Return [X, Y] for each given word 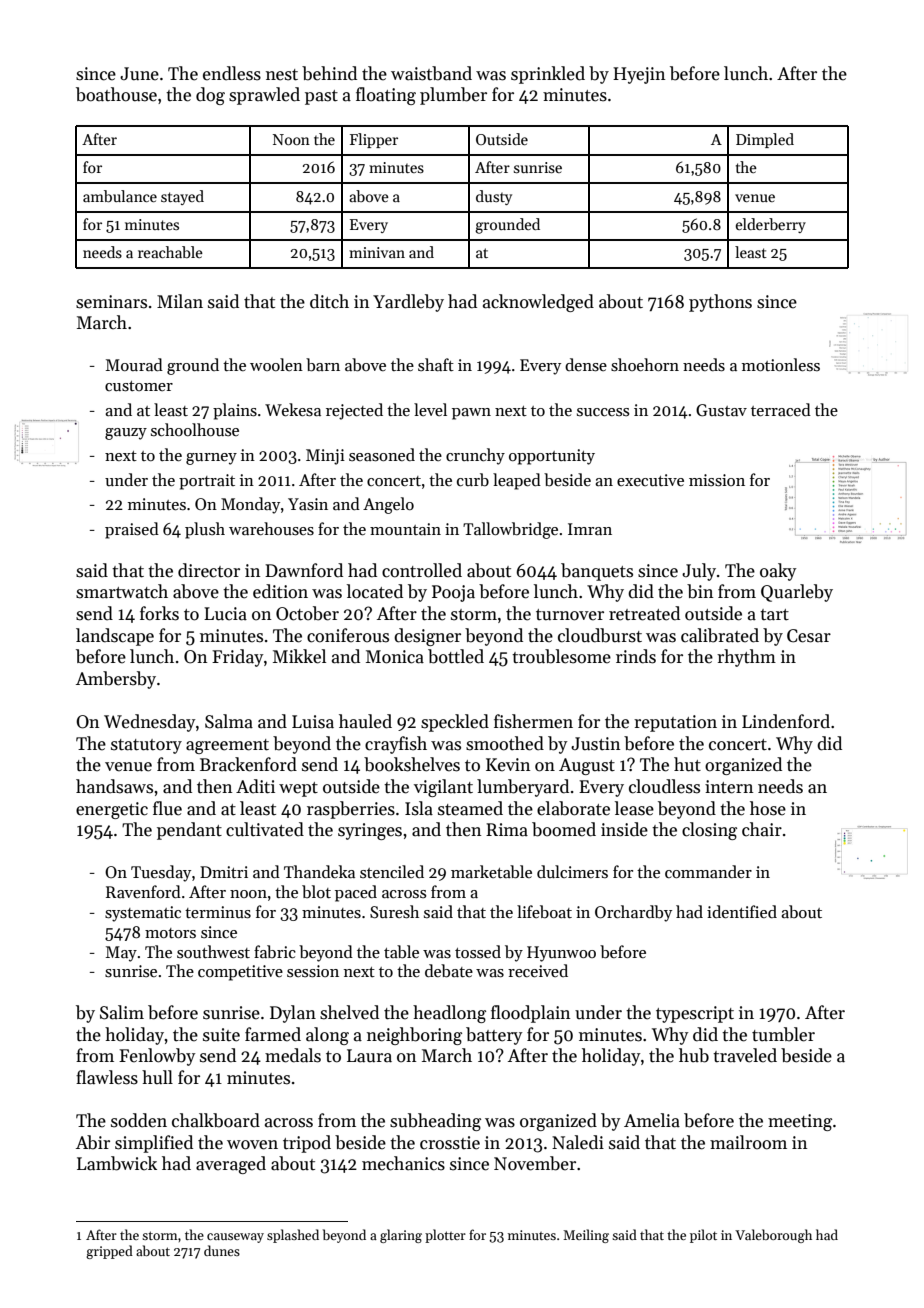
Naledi [578, 1142]
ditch [329, 301]
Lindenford [786, 721]
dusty [494, 197]
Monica [395, 657]
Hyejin [639, 75]
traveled [745, 1055]
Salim [122, 1012]
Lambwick [117, 1163]
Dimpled [765, 140]
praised [132, 530]
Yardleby [408, 303]
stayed [182, 197]
